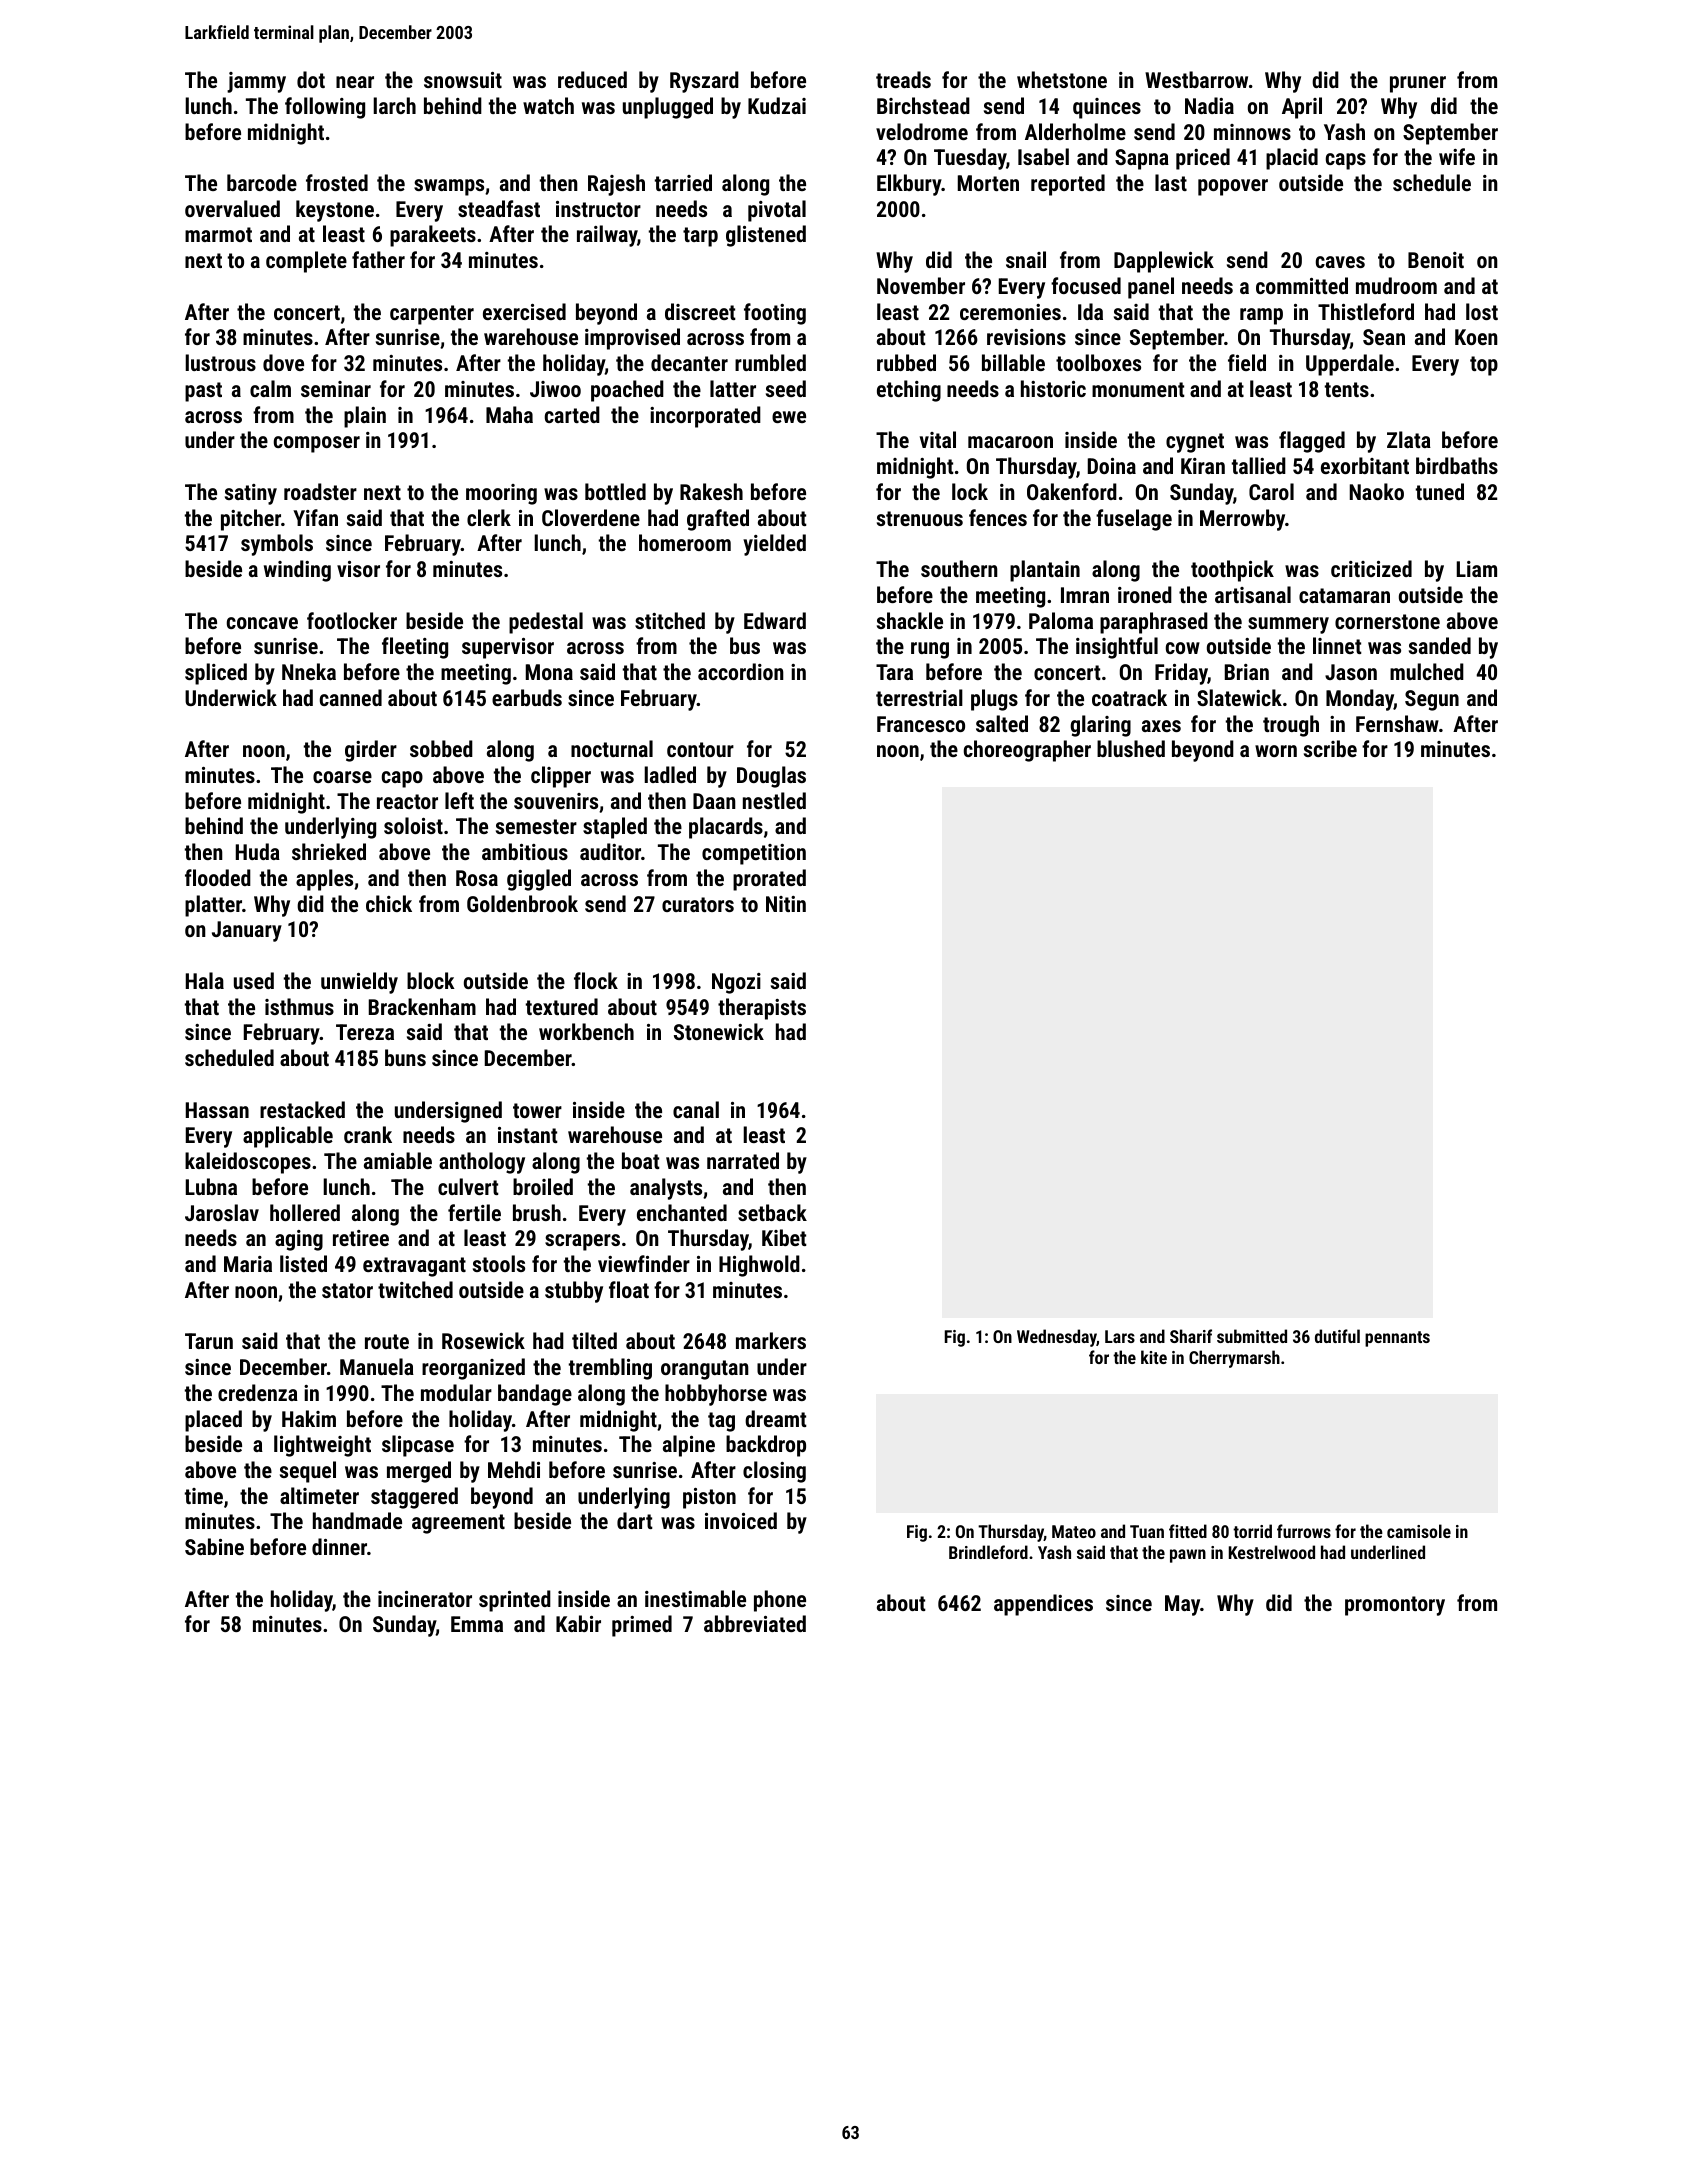 The width and height of the screenshot is (1683, 2178). What do you see at coordinates (780, 1601) in the screenshot?
I see `phone` at bounding box center [780, 1601].
